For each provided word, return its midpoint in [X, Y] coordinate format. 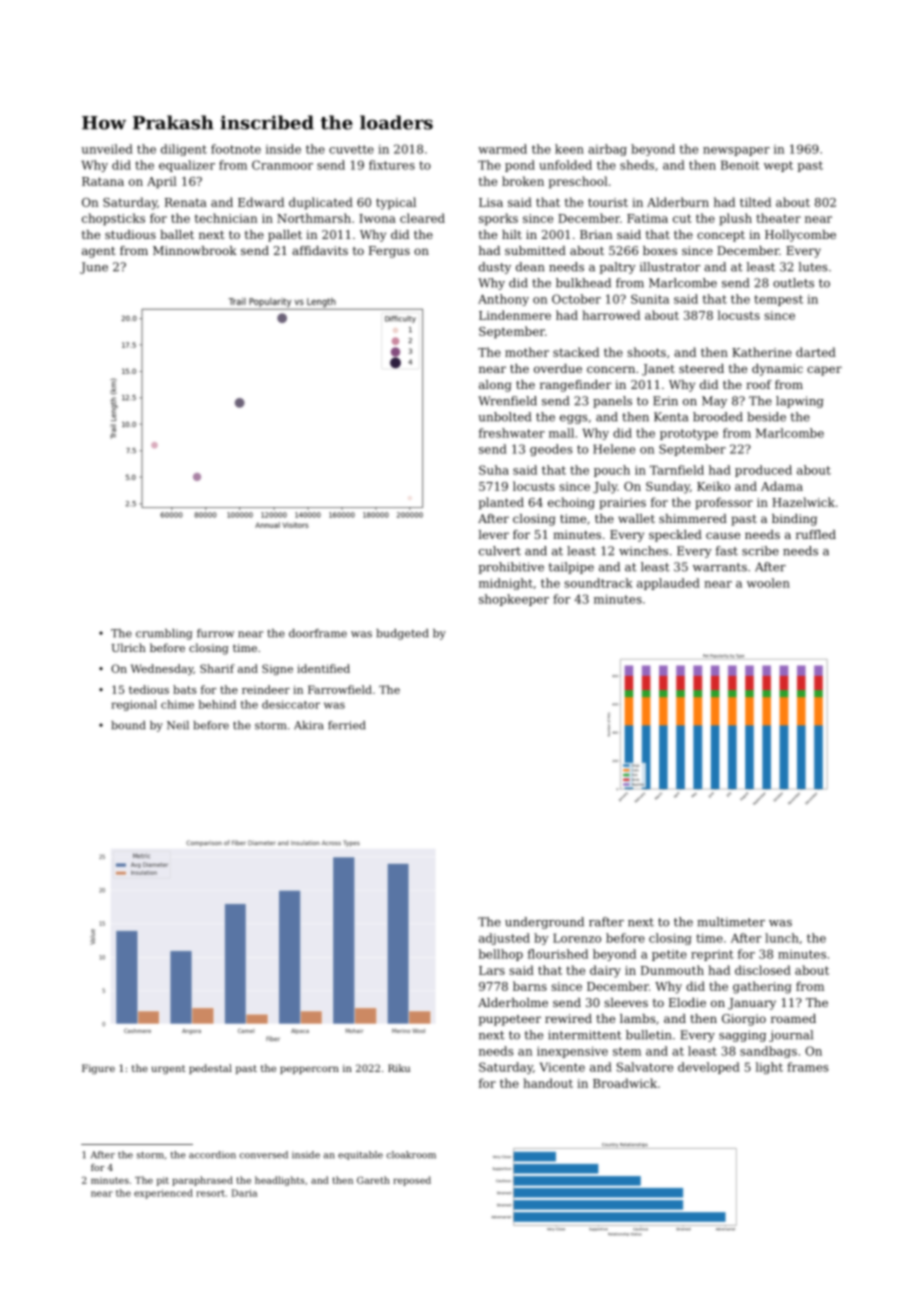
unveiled [107, 149]
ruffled [816, 534]
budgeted [402, 634]
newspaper [736, 151]
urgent [169, 1069]
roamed [793, 1018]
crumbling [164, 634]
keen [569, 149]
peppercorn [309, 1070]
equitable [360, 1155]
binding [794, 520]
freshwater [512, 433]
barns [530, 986]
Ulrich [129, 647]
